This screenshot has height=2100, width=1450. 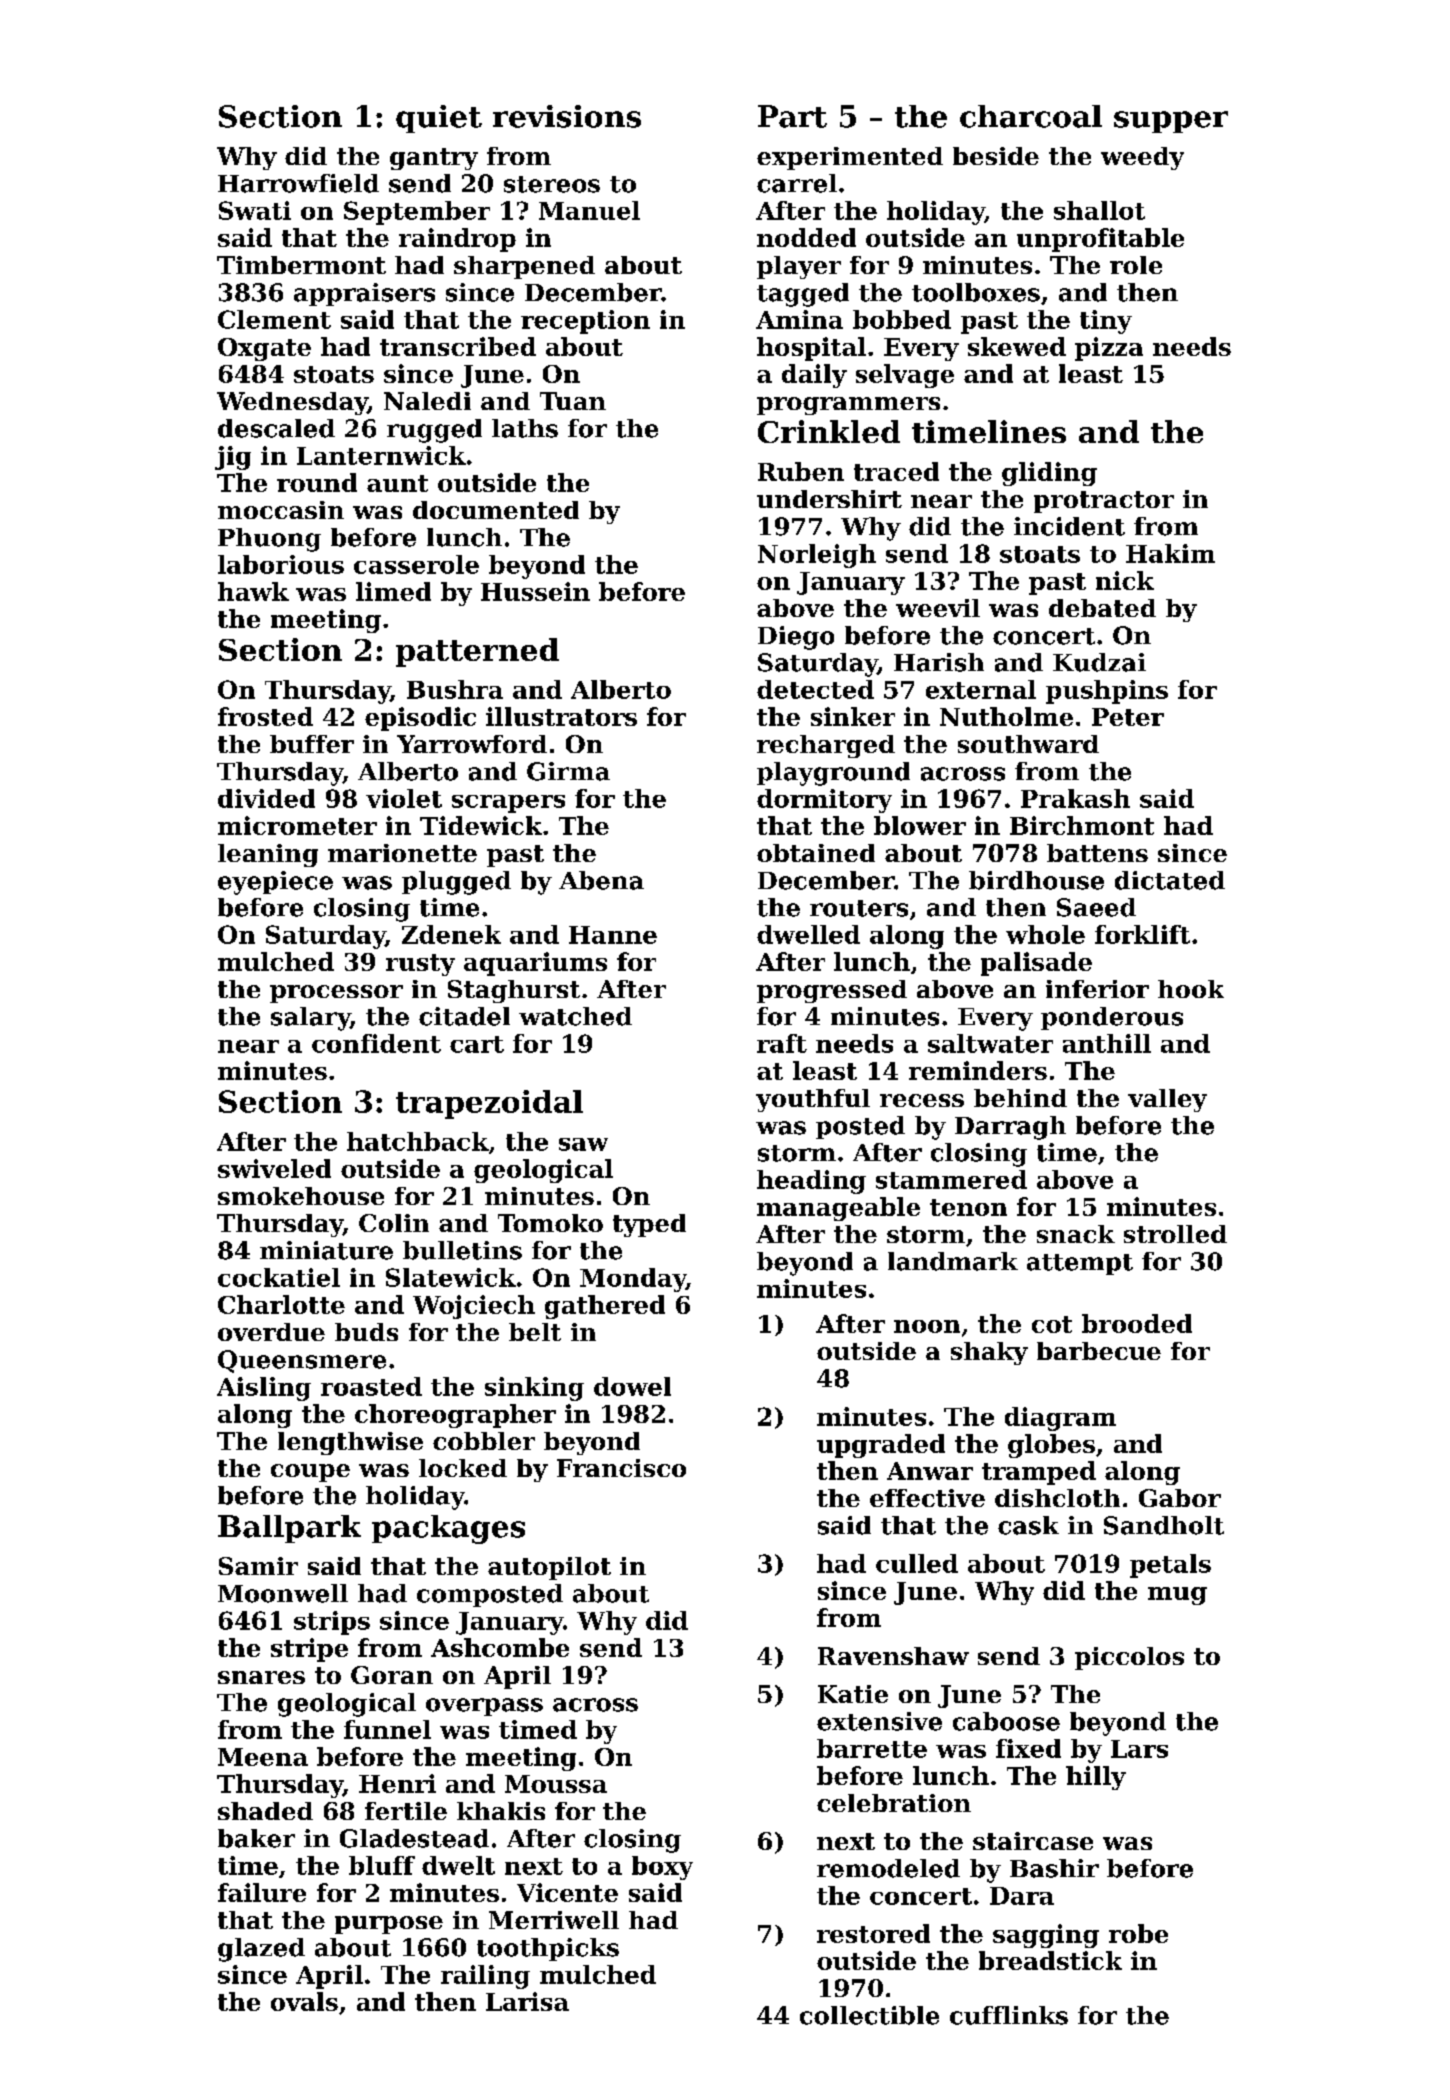 What do you see at coordinates (376, 1043) in the screenshot?
I see `confident` at bounding box center [376, 1043].
